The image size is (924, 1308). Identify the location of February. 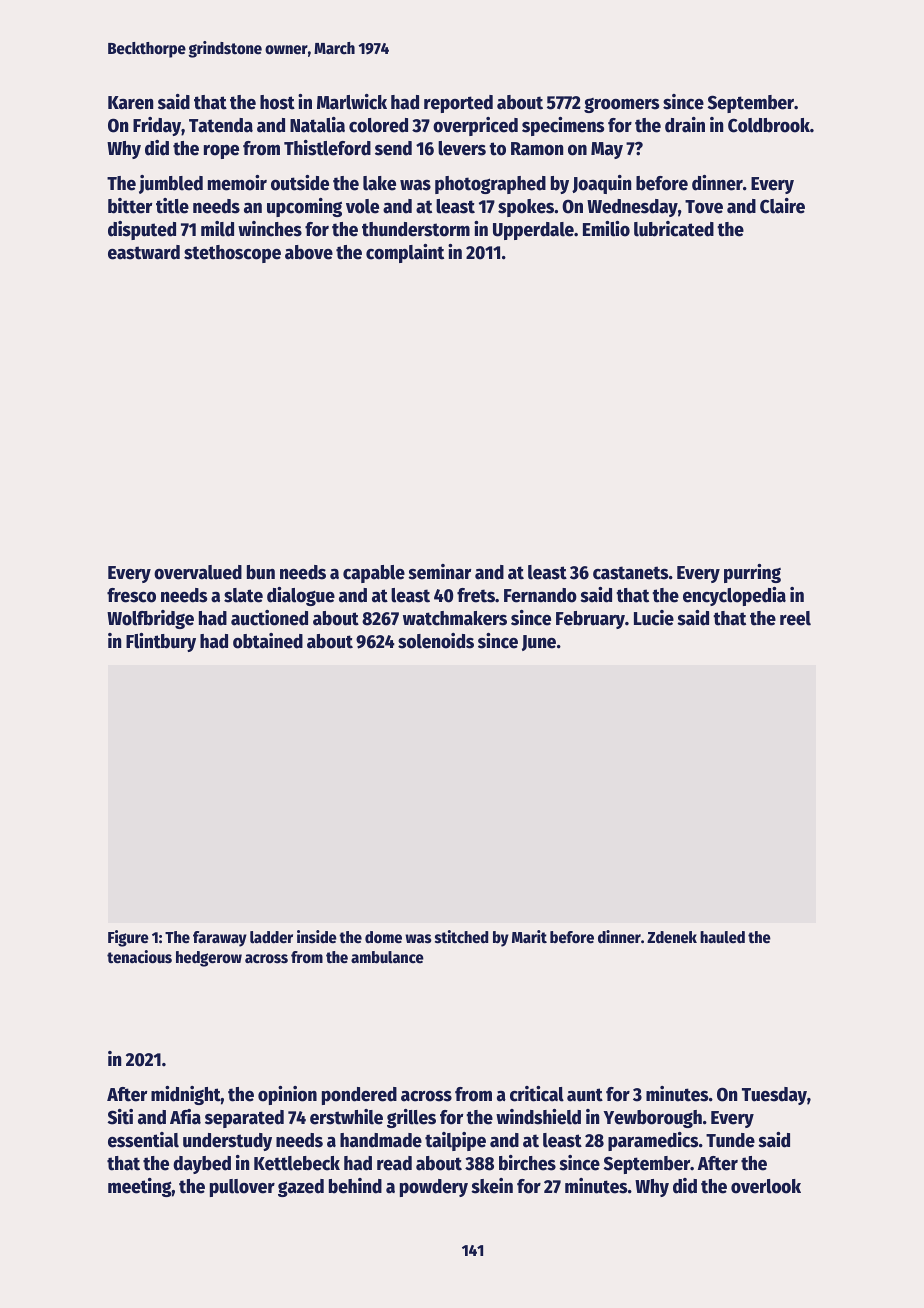
(590, 620).
